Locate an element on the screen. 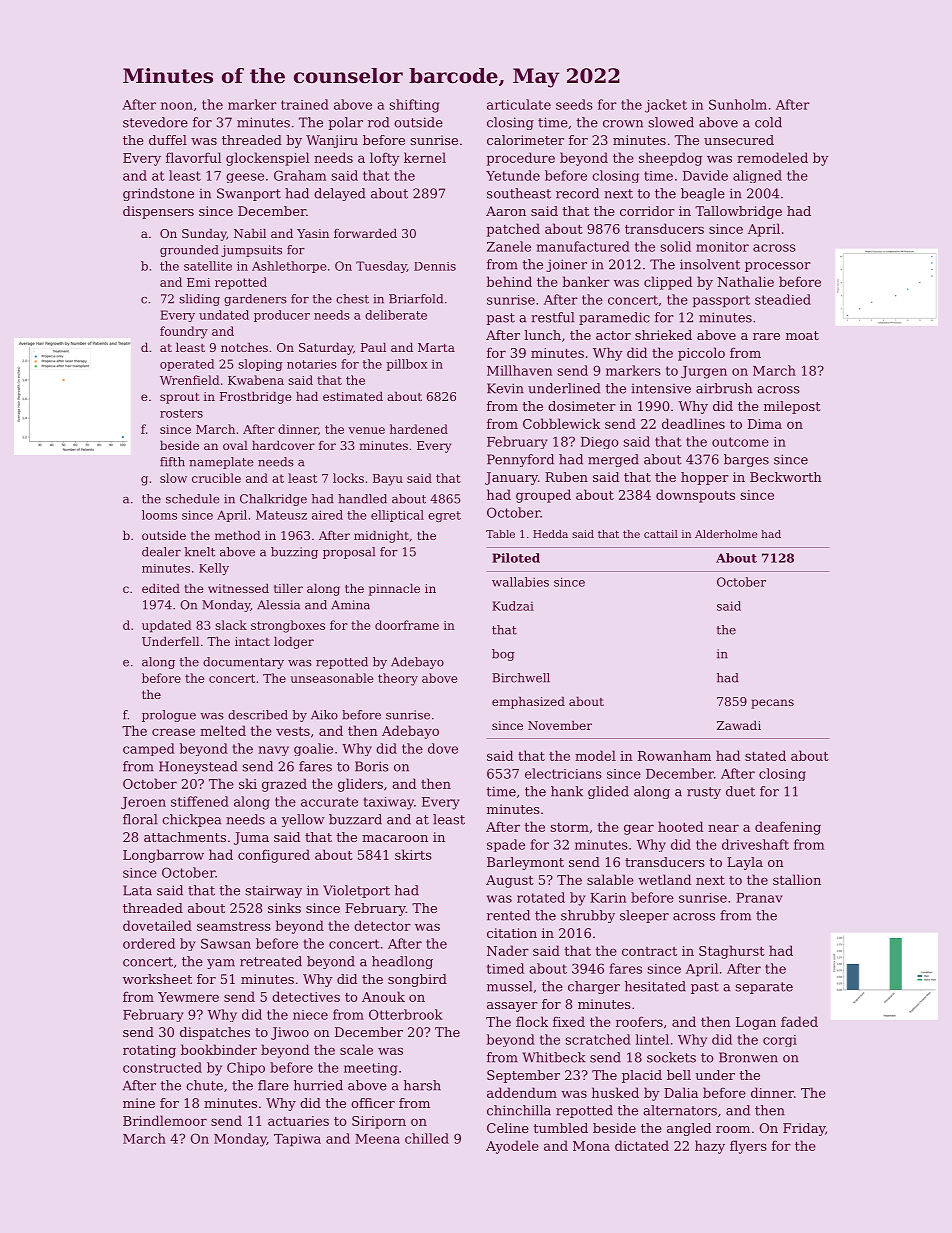  taxiway is located at coordinates (389, 803).
